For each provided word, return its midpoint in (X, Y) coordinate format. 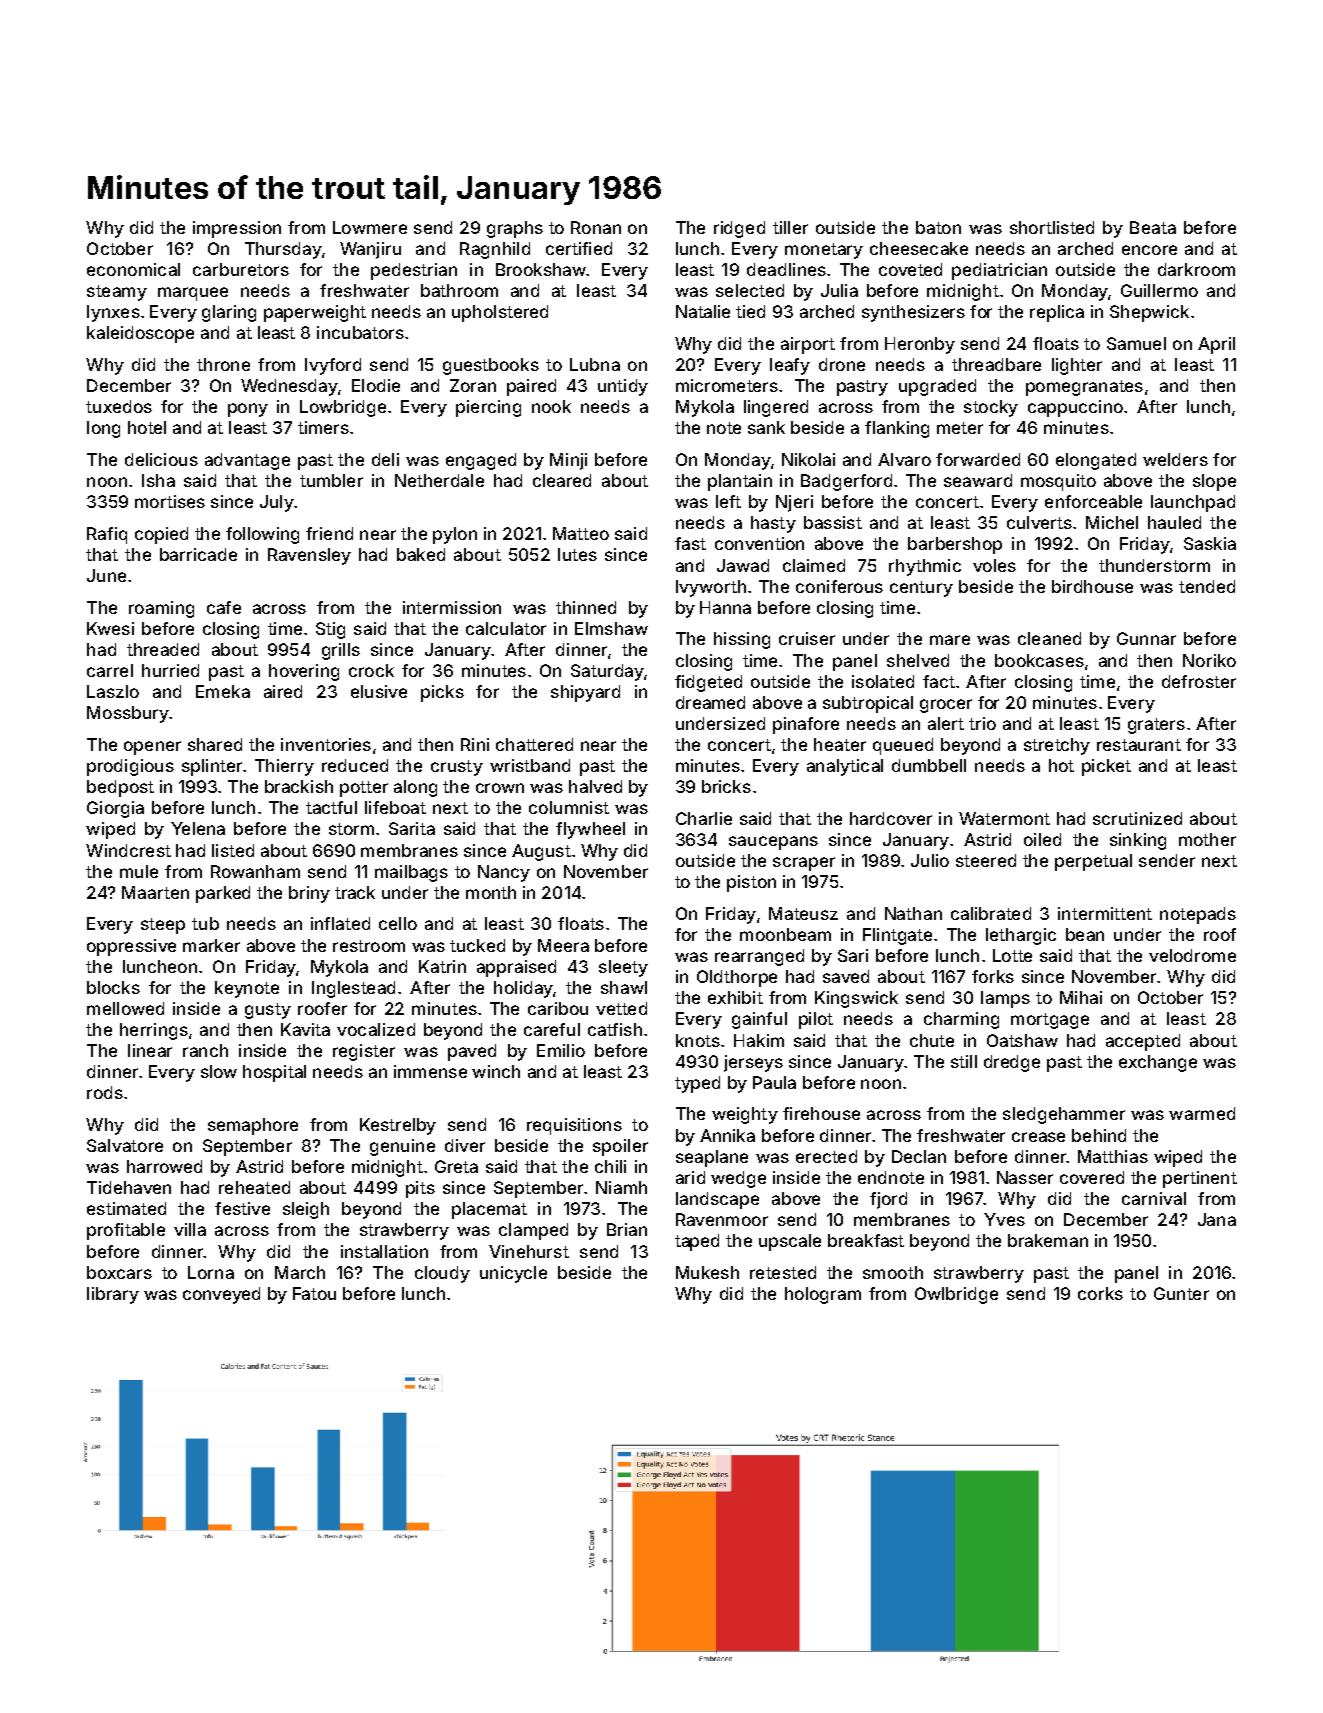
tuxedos (119, 406)
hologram (823, 1295)
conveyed (221, 1295)
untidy (623, 387)
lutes (577, 554)
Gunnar (1146, 638)
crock (371, 670)
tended (1207, 586)
